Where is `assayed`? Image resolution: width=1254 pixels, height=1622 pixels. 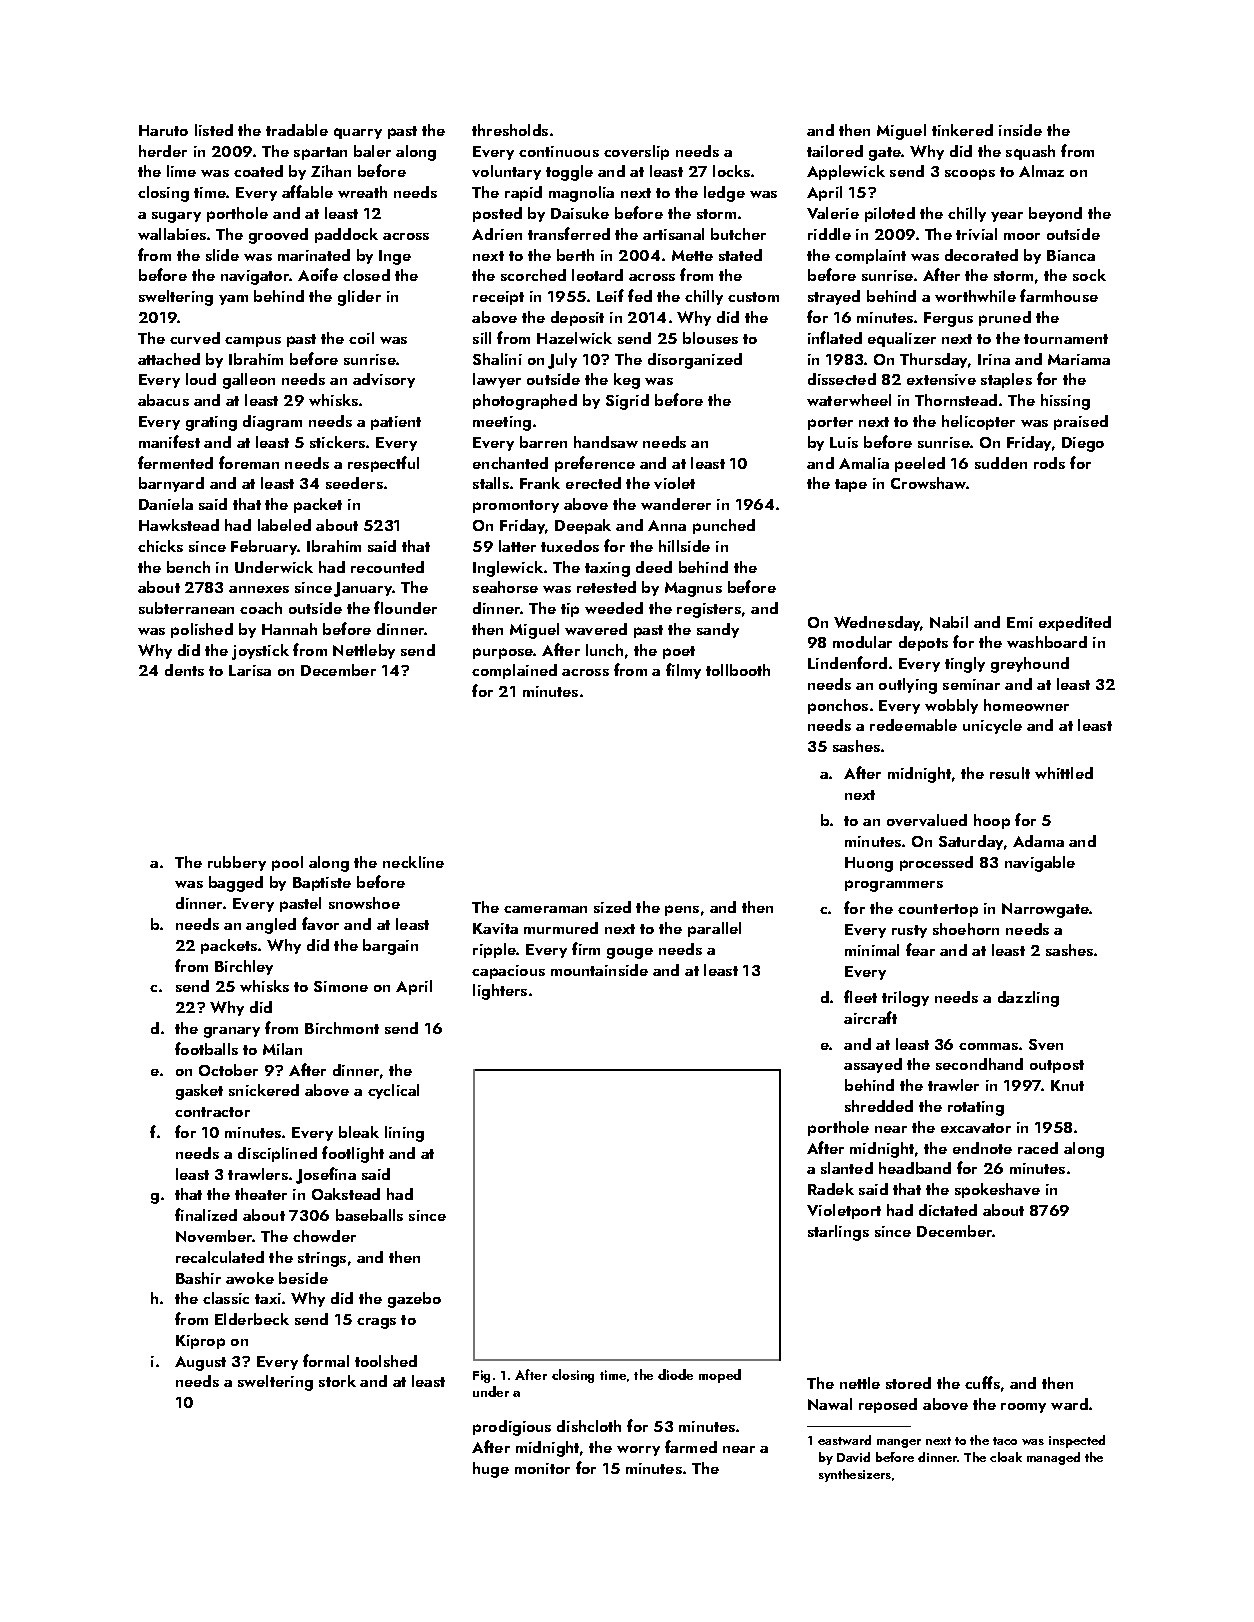 assayed is located at coordinates (873, 1065).
